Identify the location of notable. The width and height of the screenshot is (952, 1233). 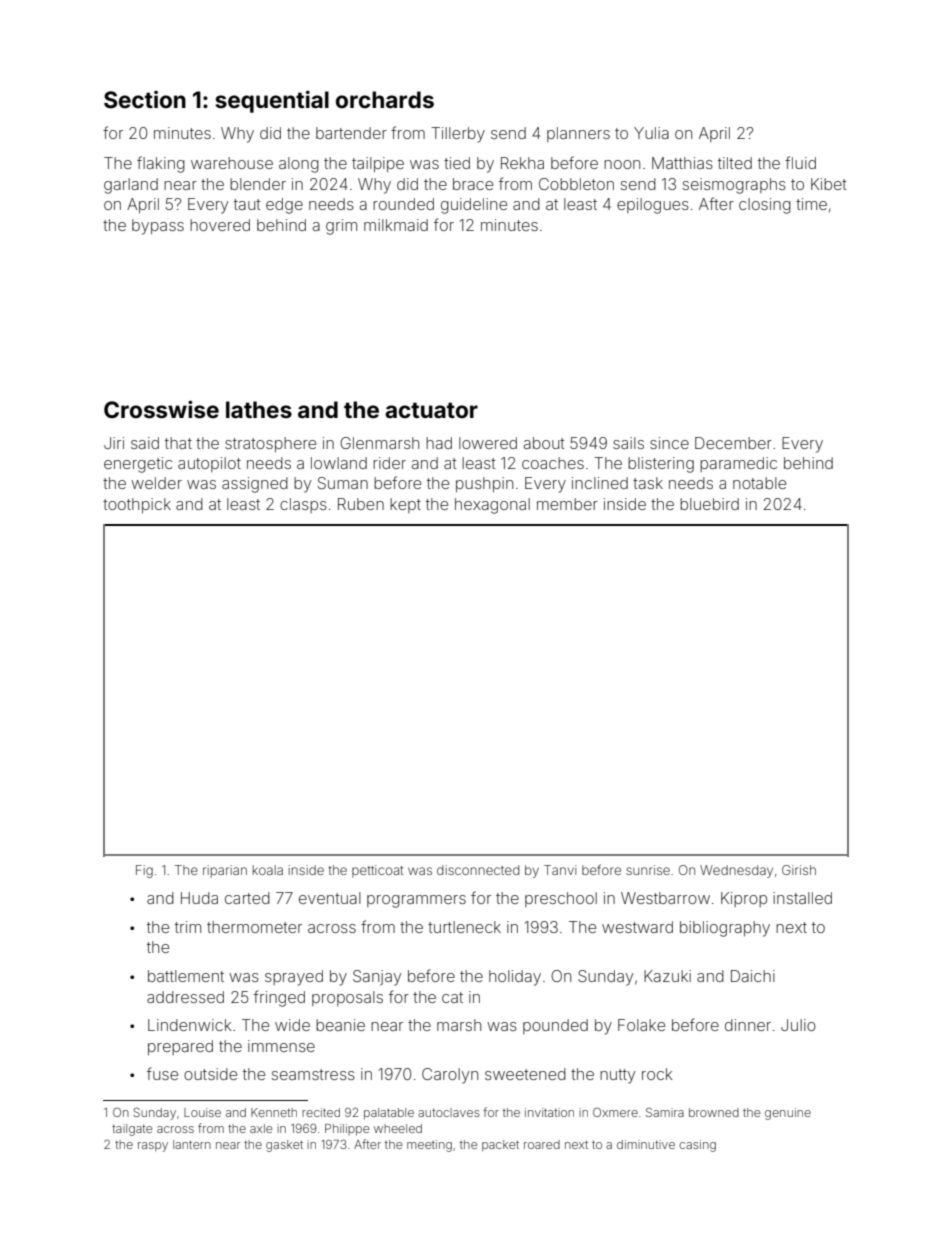
(759, 483).
